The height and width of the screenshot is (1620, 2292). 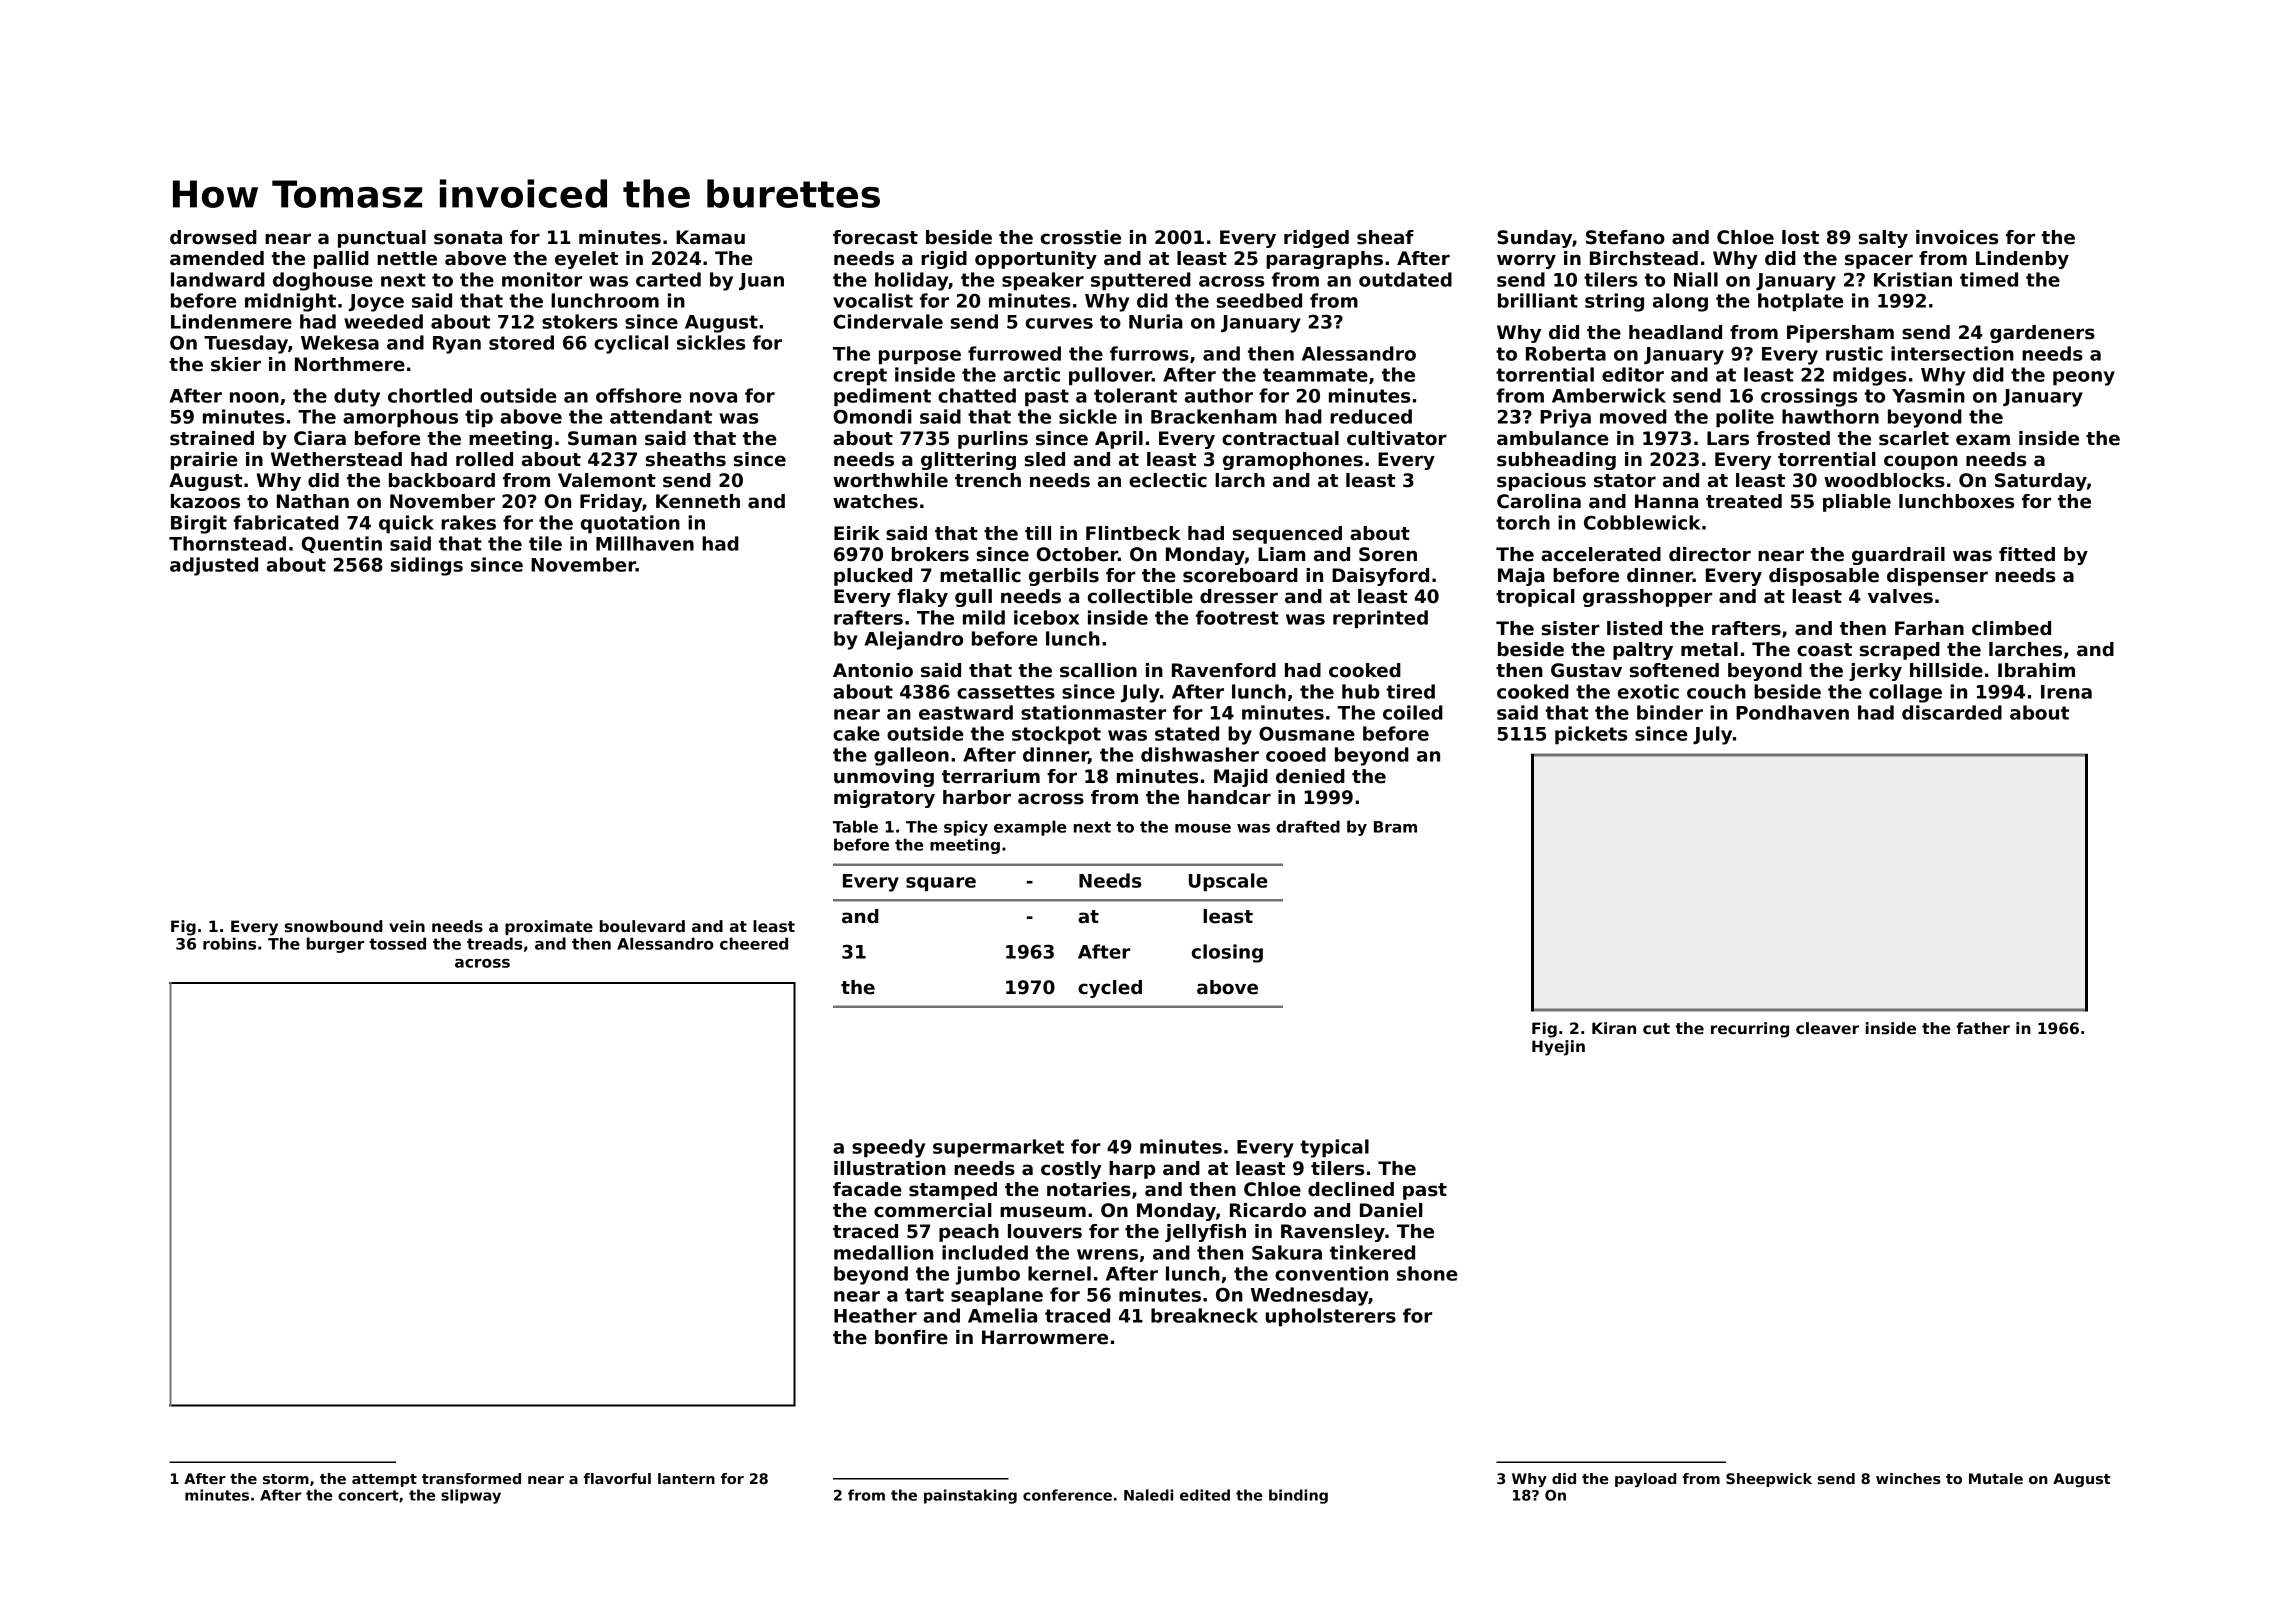 What do you see at coordinates (229, 943) in the screenshot?
I see `robins` at bounding box center [229, 943].
